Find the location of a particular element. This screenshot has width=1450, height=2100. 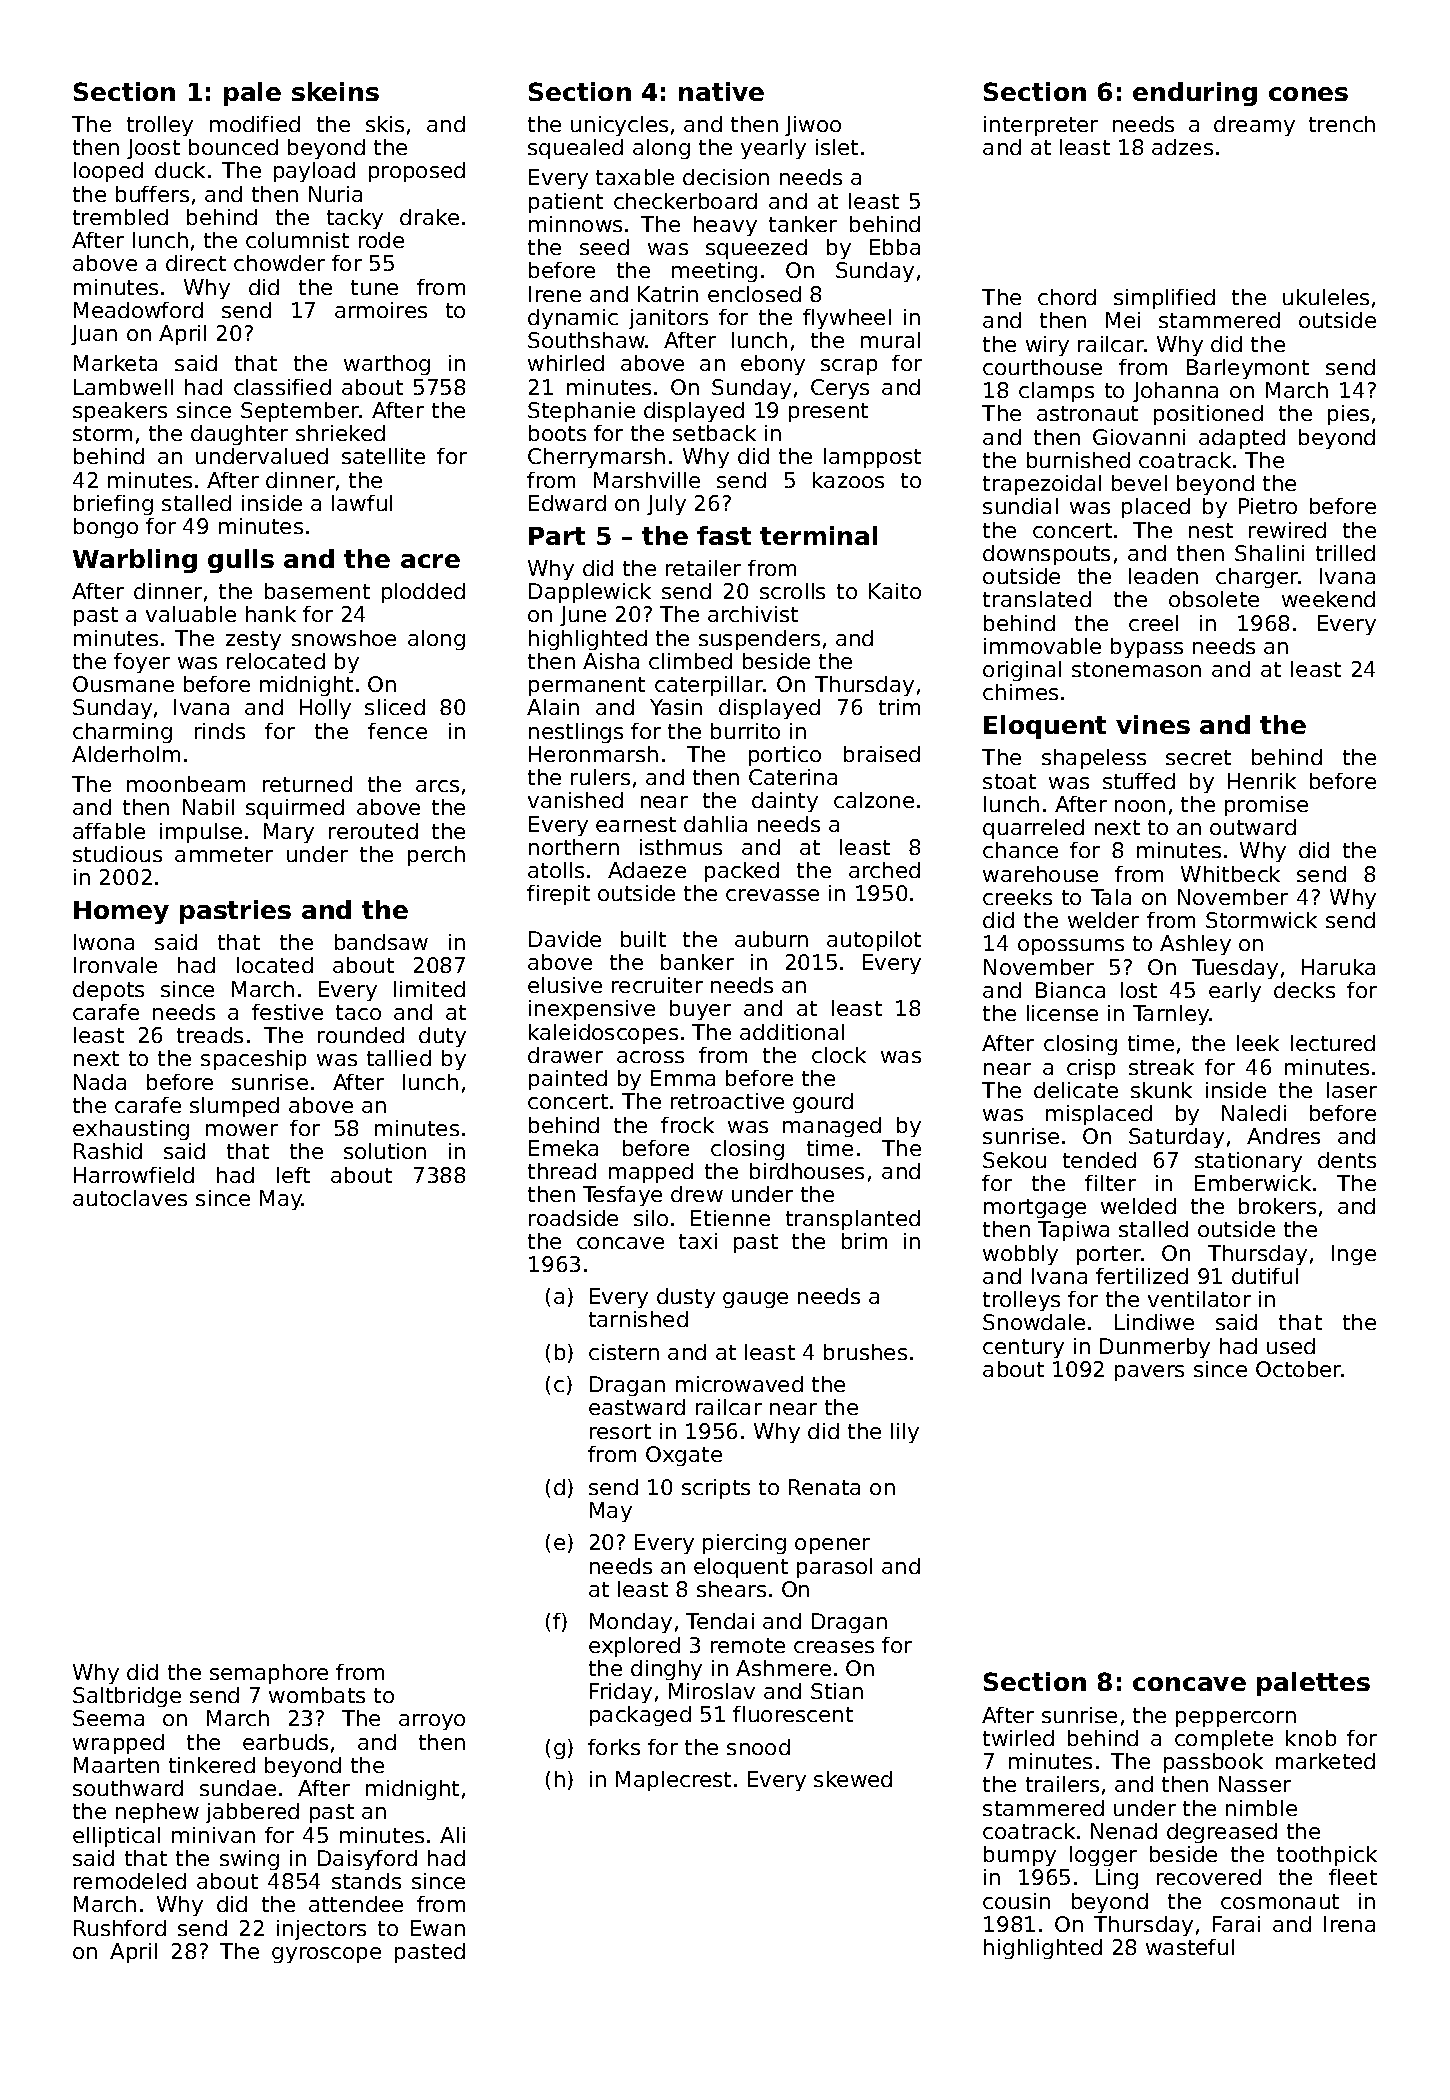

Renata is located at coordinates (824, 1487).
